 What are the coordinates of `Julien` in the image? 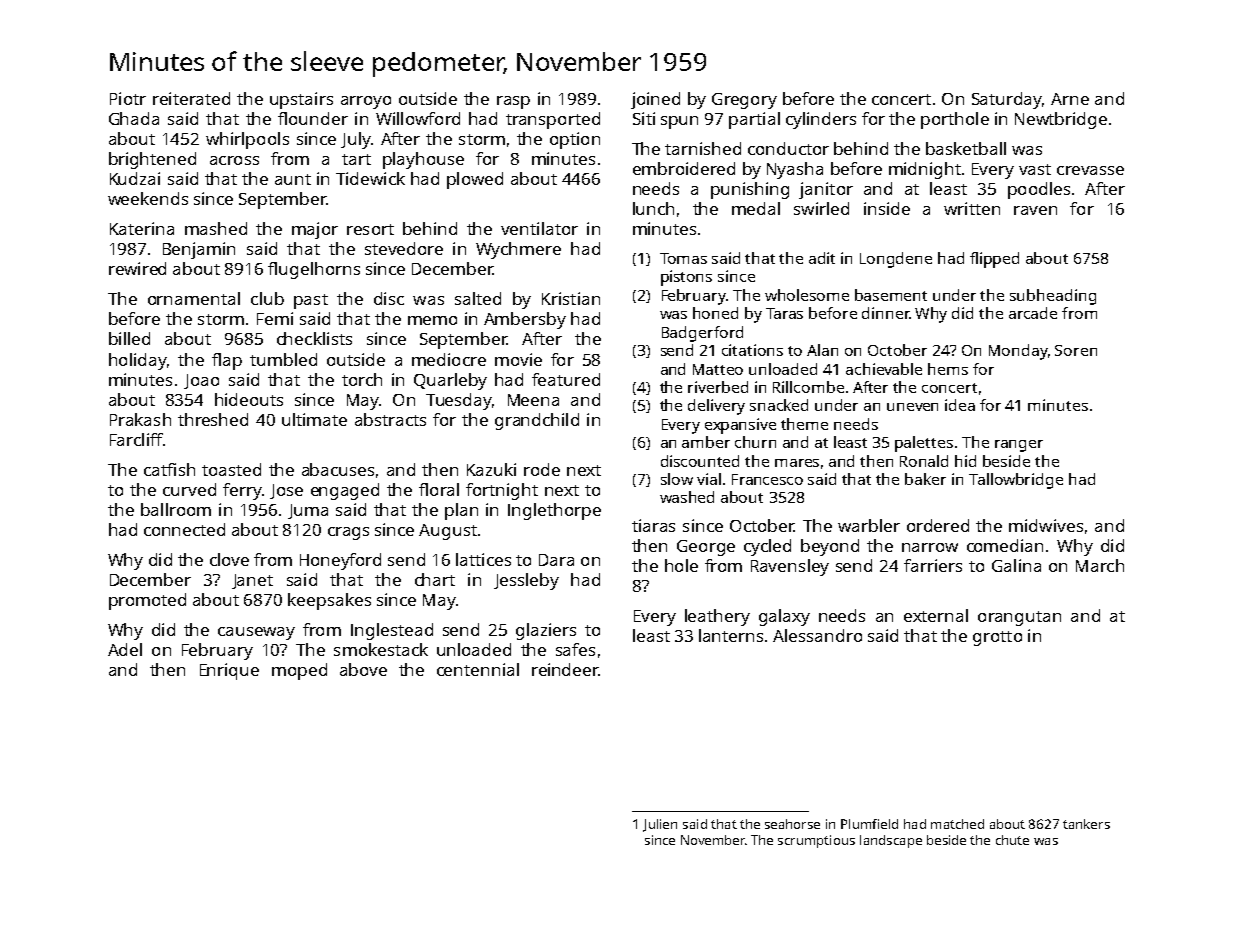 It's located at (660, 825).
